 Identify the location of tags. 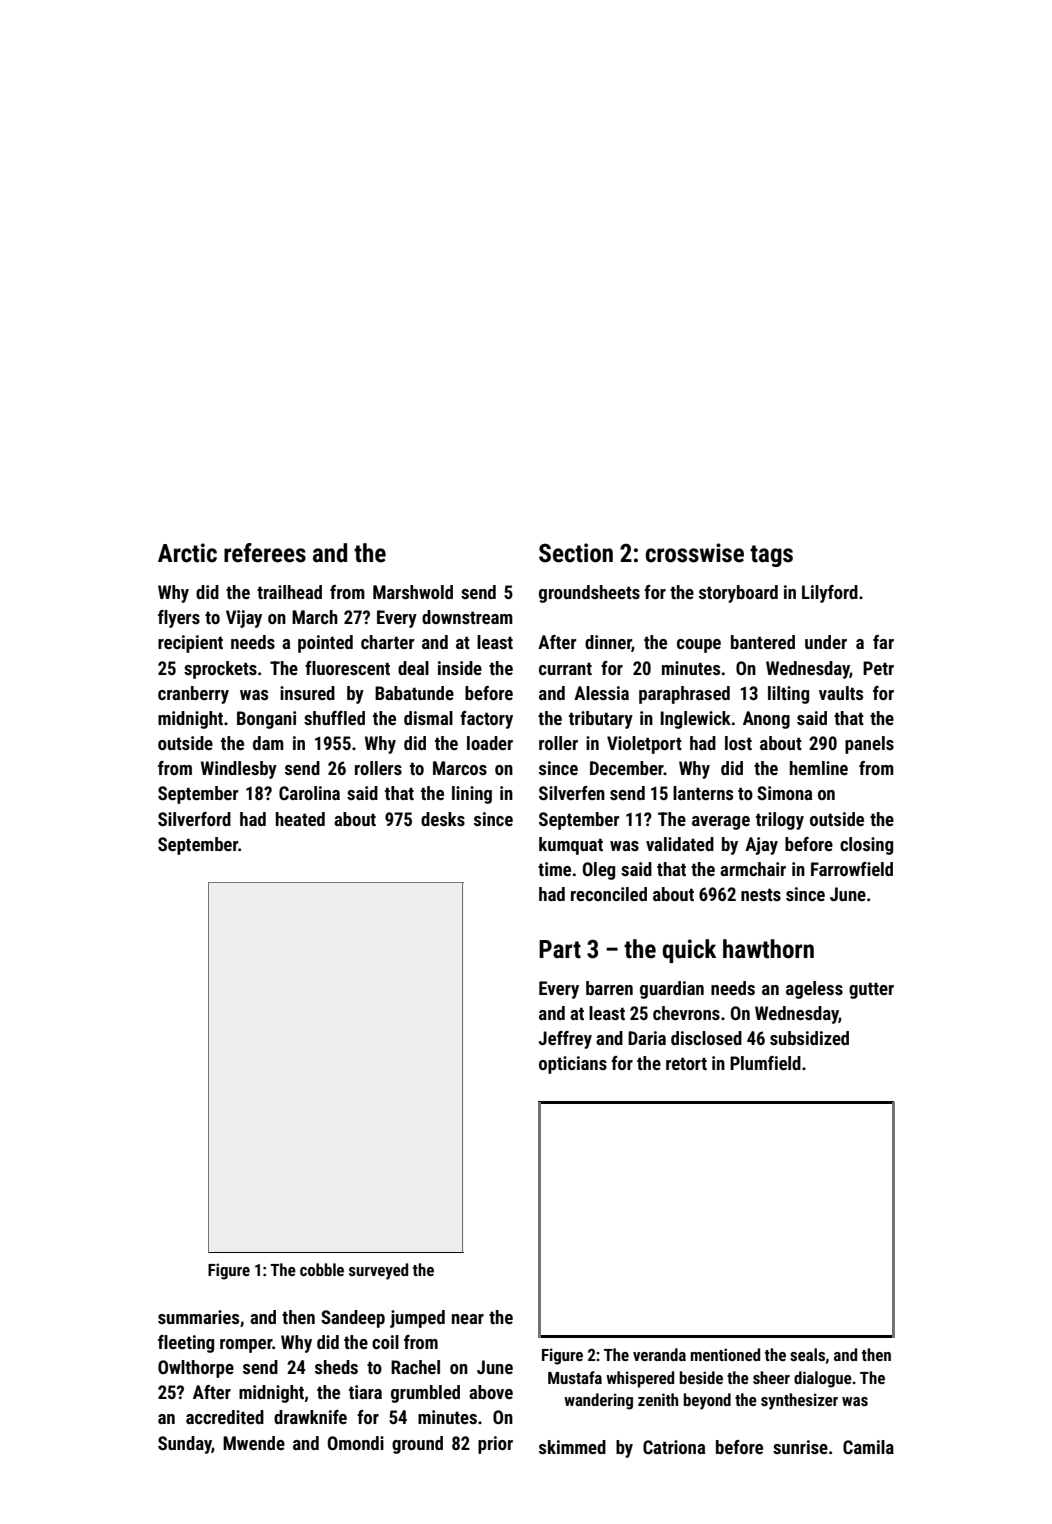
(771, 556).
